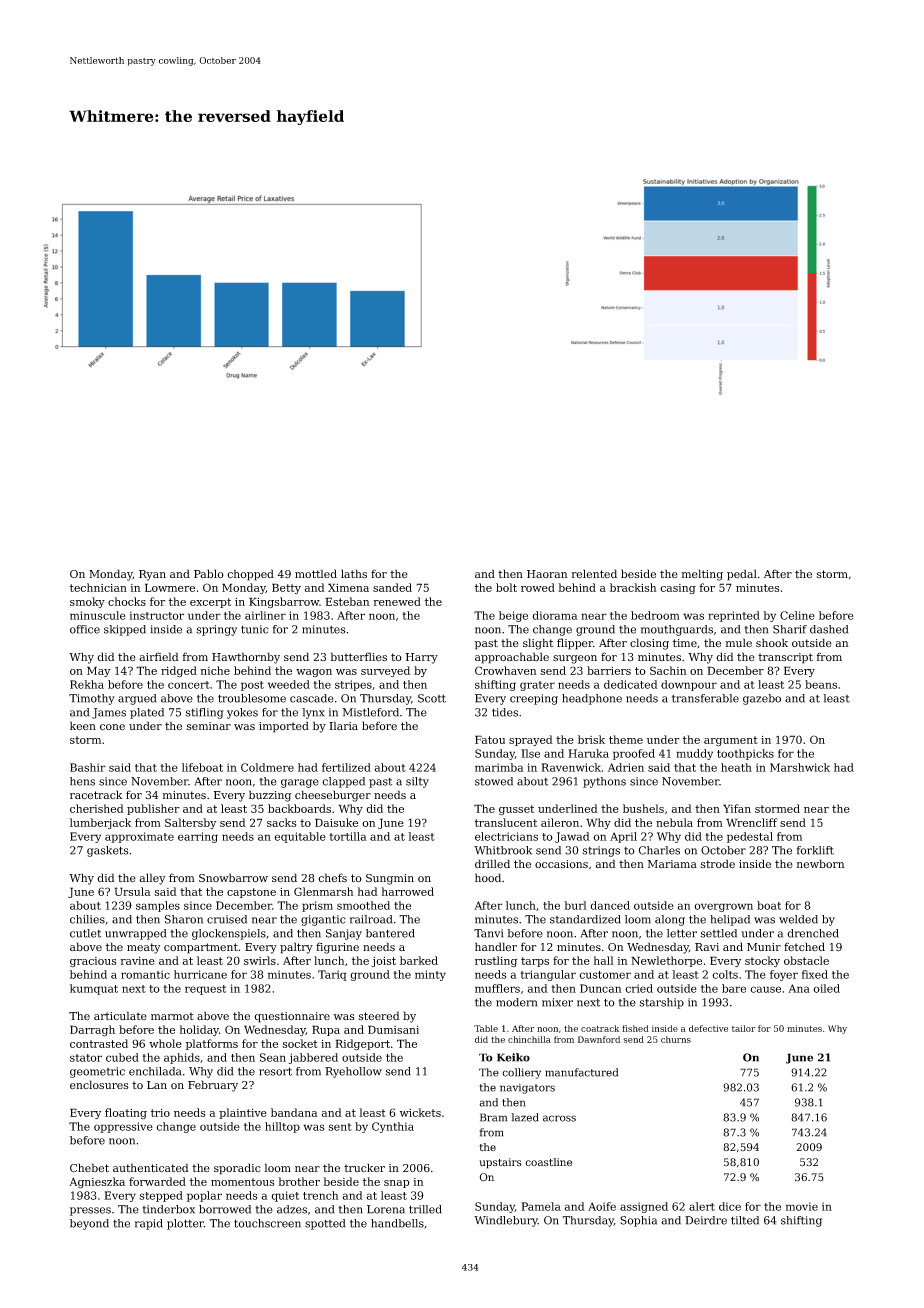 The height and width of the screenshot is (1308, 924). I want to click on Windlebury, so click(506, 1221).
